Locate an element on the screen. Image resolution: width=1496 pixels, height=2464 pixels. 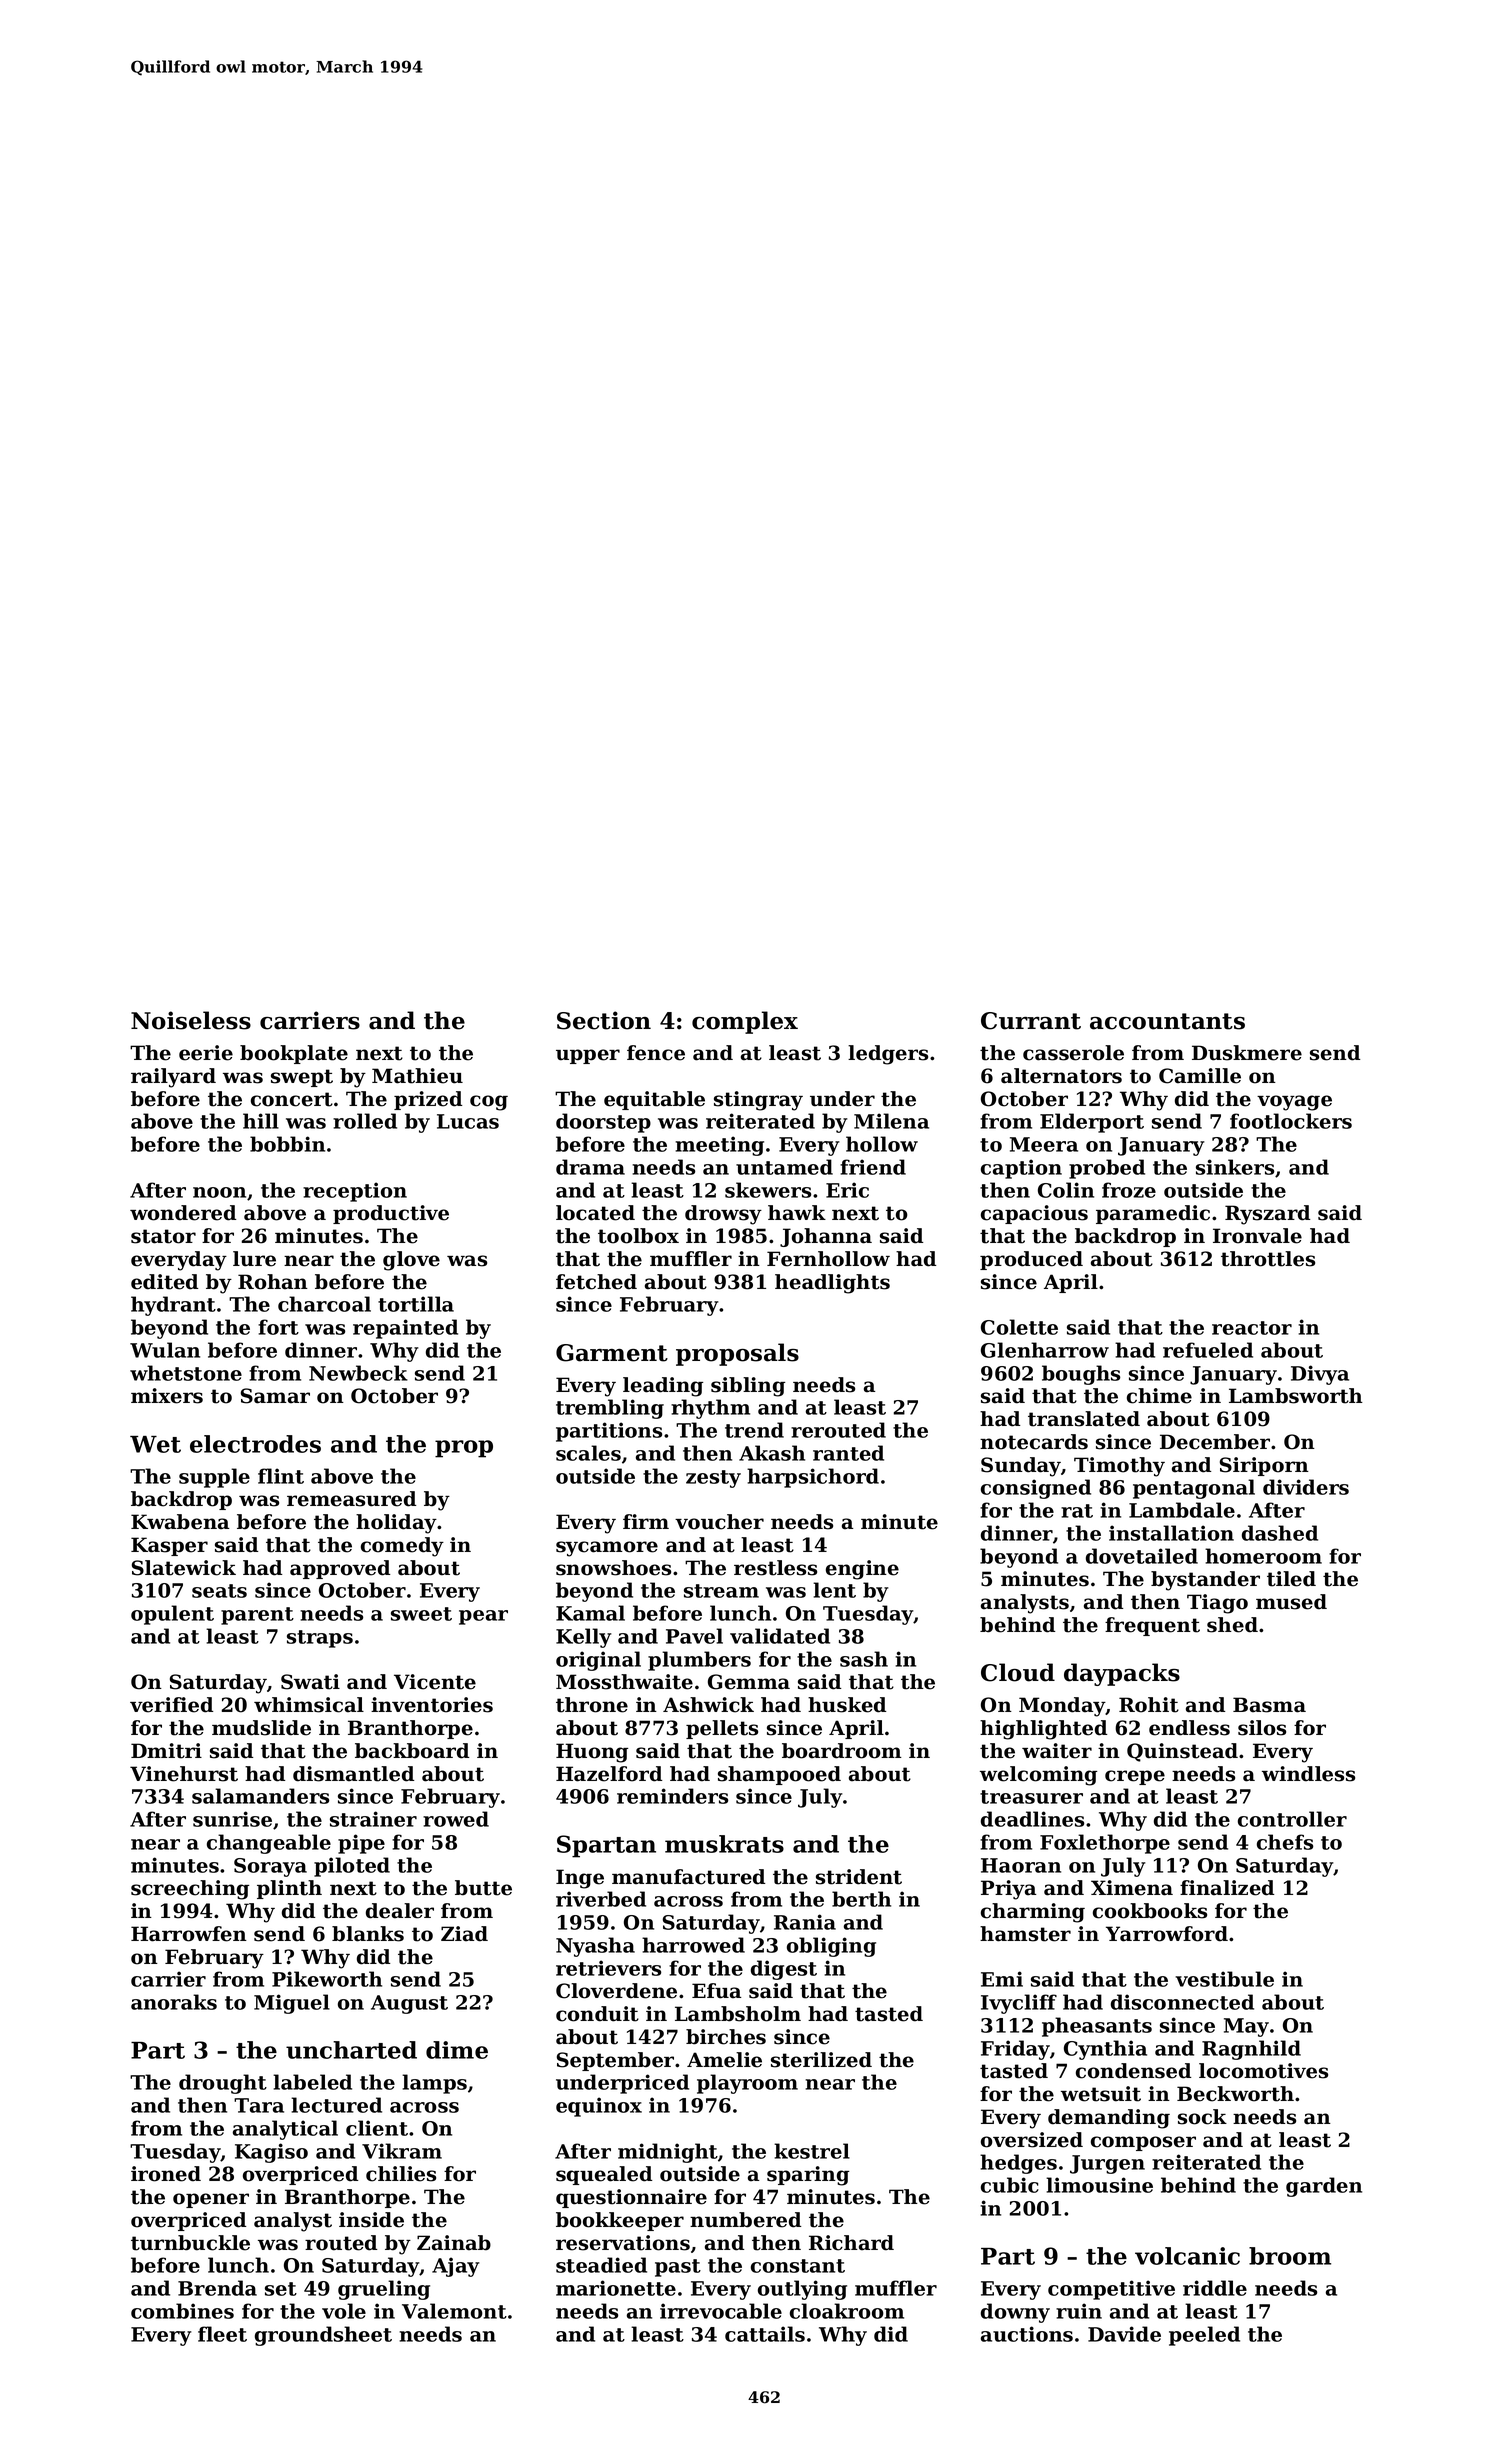
bookplate is located at coordinates (294, 1054).
